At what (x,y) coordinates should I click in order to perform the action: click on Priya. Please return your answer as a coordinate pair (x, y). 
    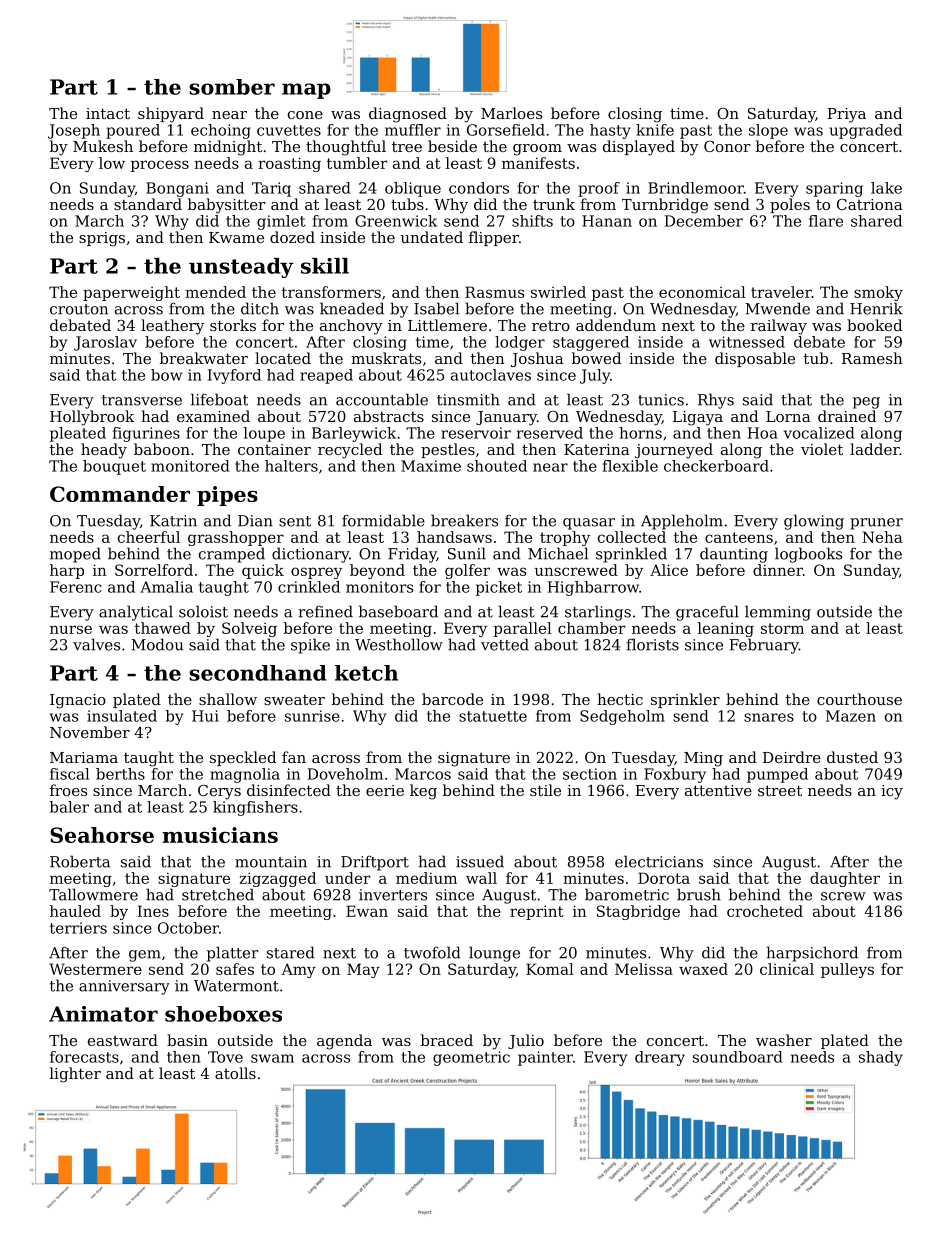
    Looking at the image, I should click on (846, 115).
